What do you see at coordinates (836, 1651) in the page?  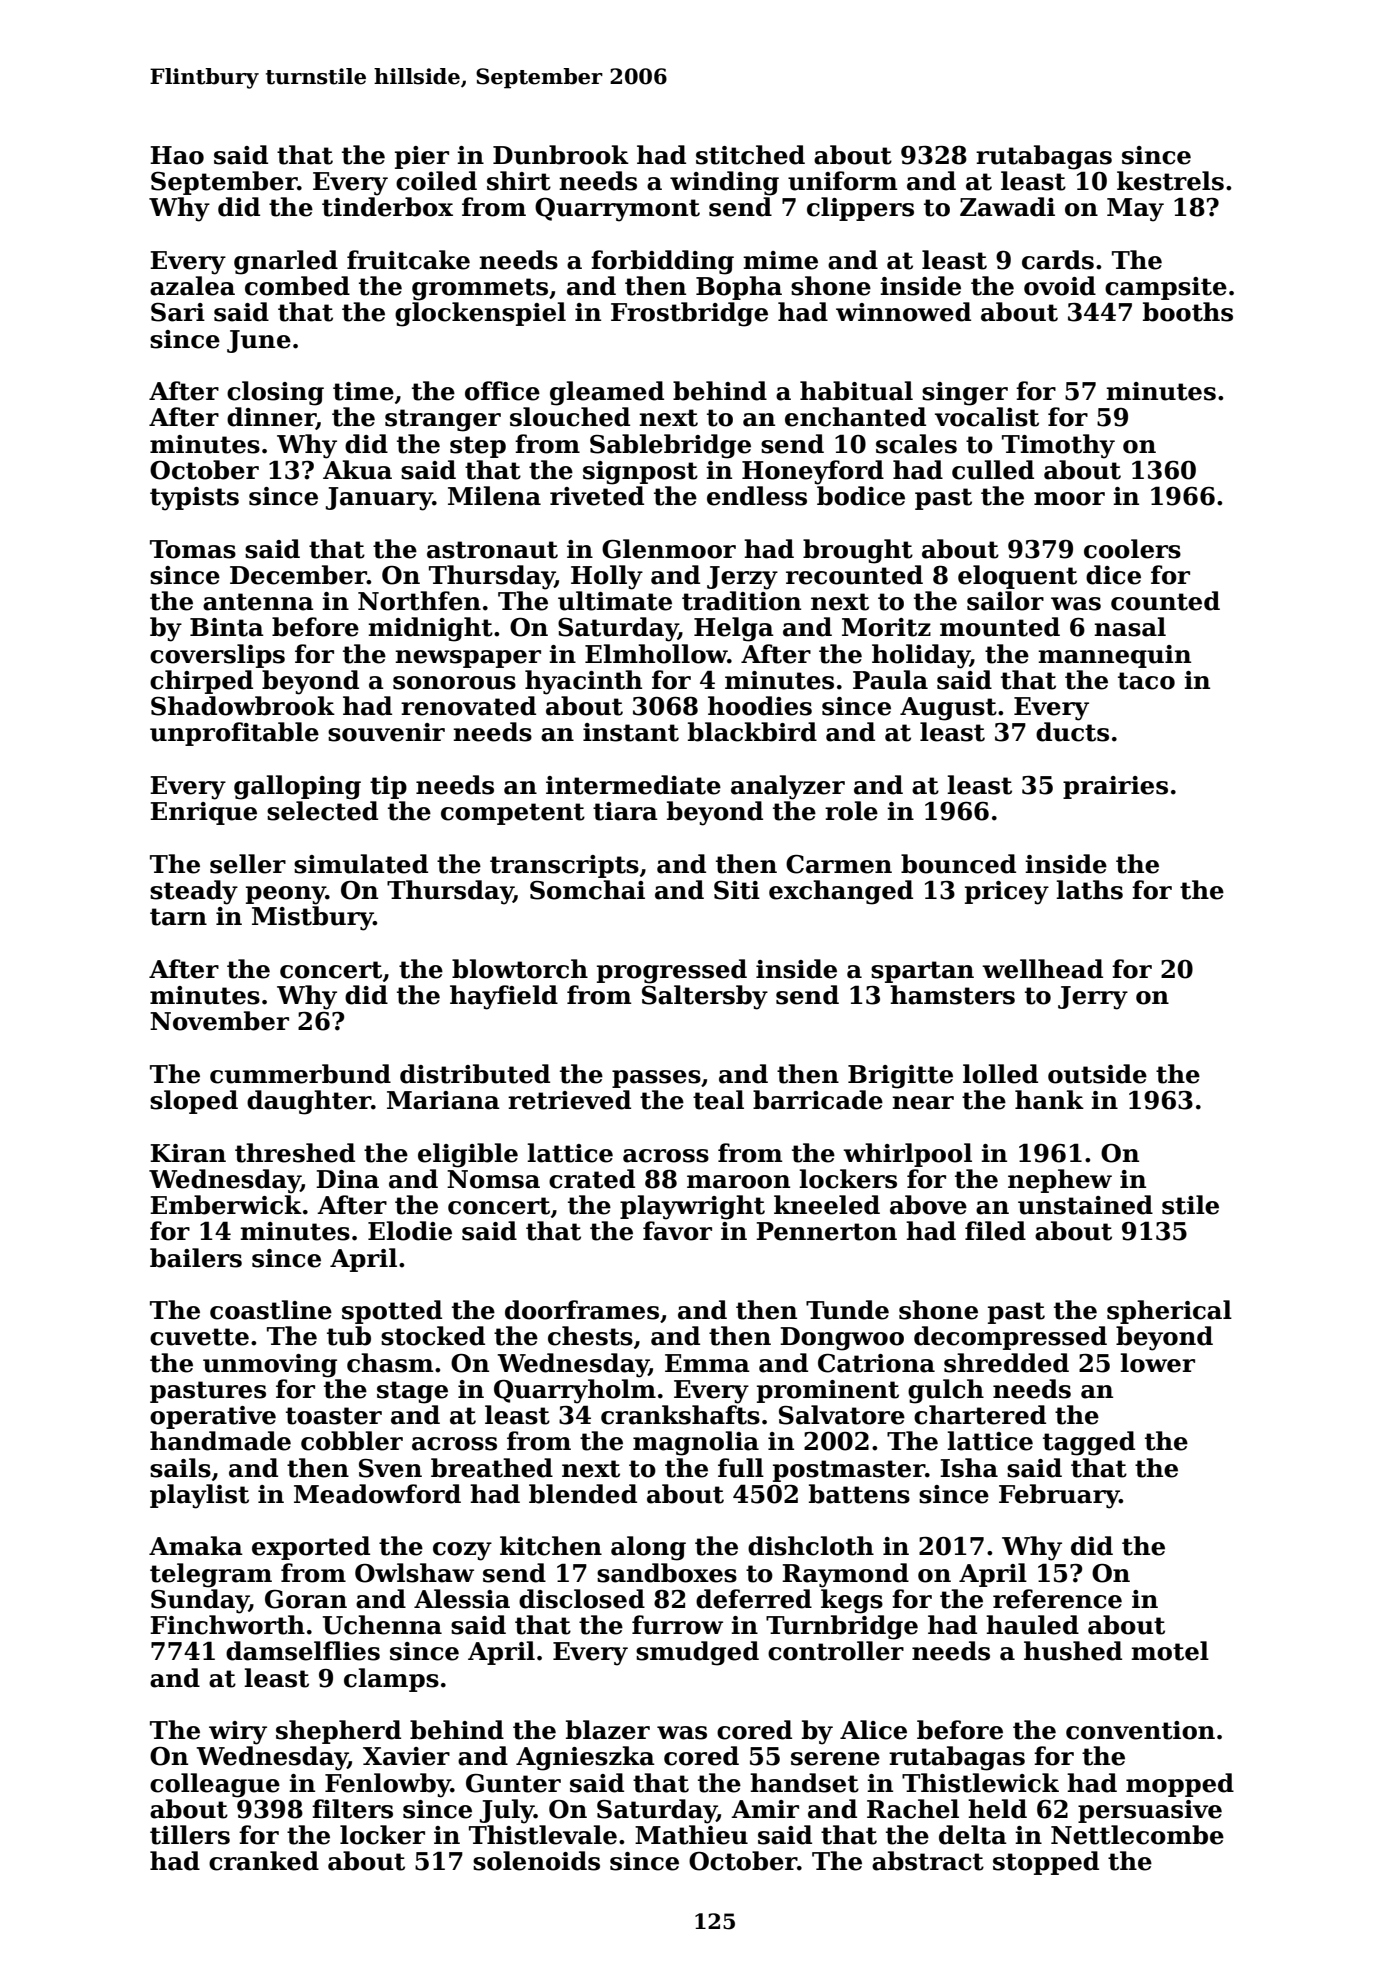 I see `controller` at bounding box center [836, 1651].
